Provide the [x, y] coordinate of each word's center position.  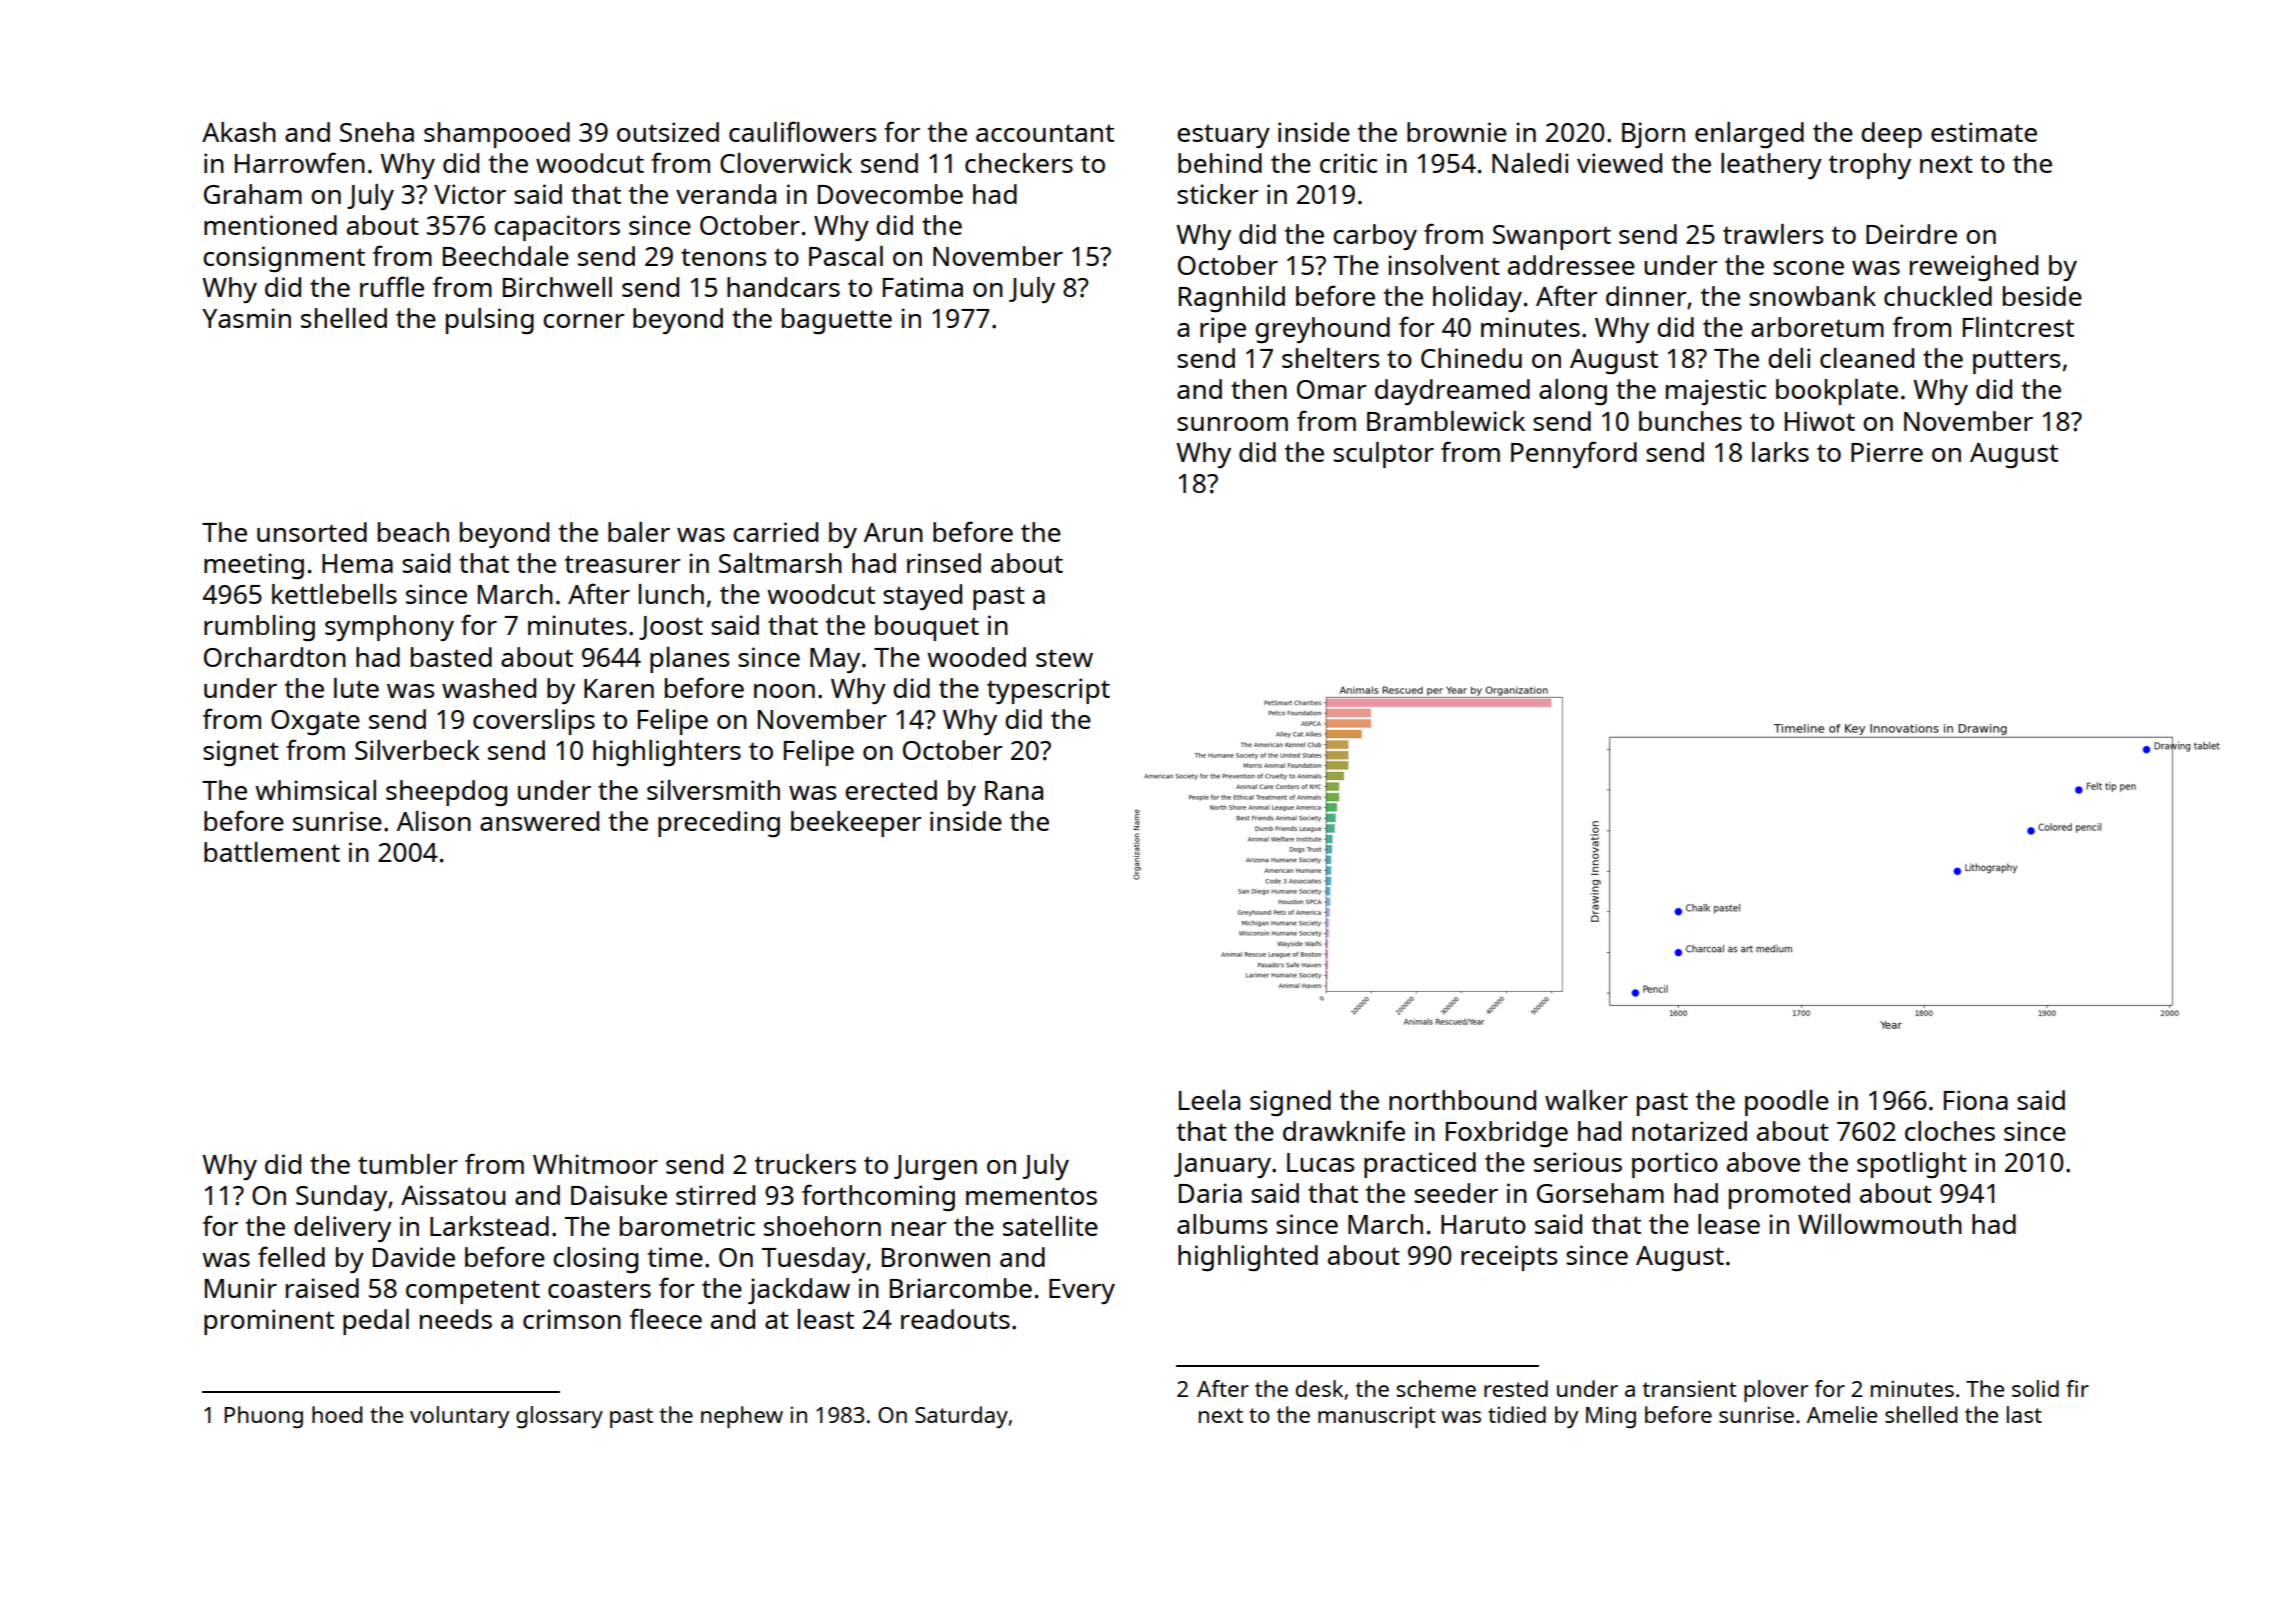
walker [1586, 1100]
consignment [284, 259]
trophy [1870, 166]
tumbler [408, 1164]
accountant [1045, 133]
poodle [1787, 1103]
